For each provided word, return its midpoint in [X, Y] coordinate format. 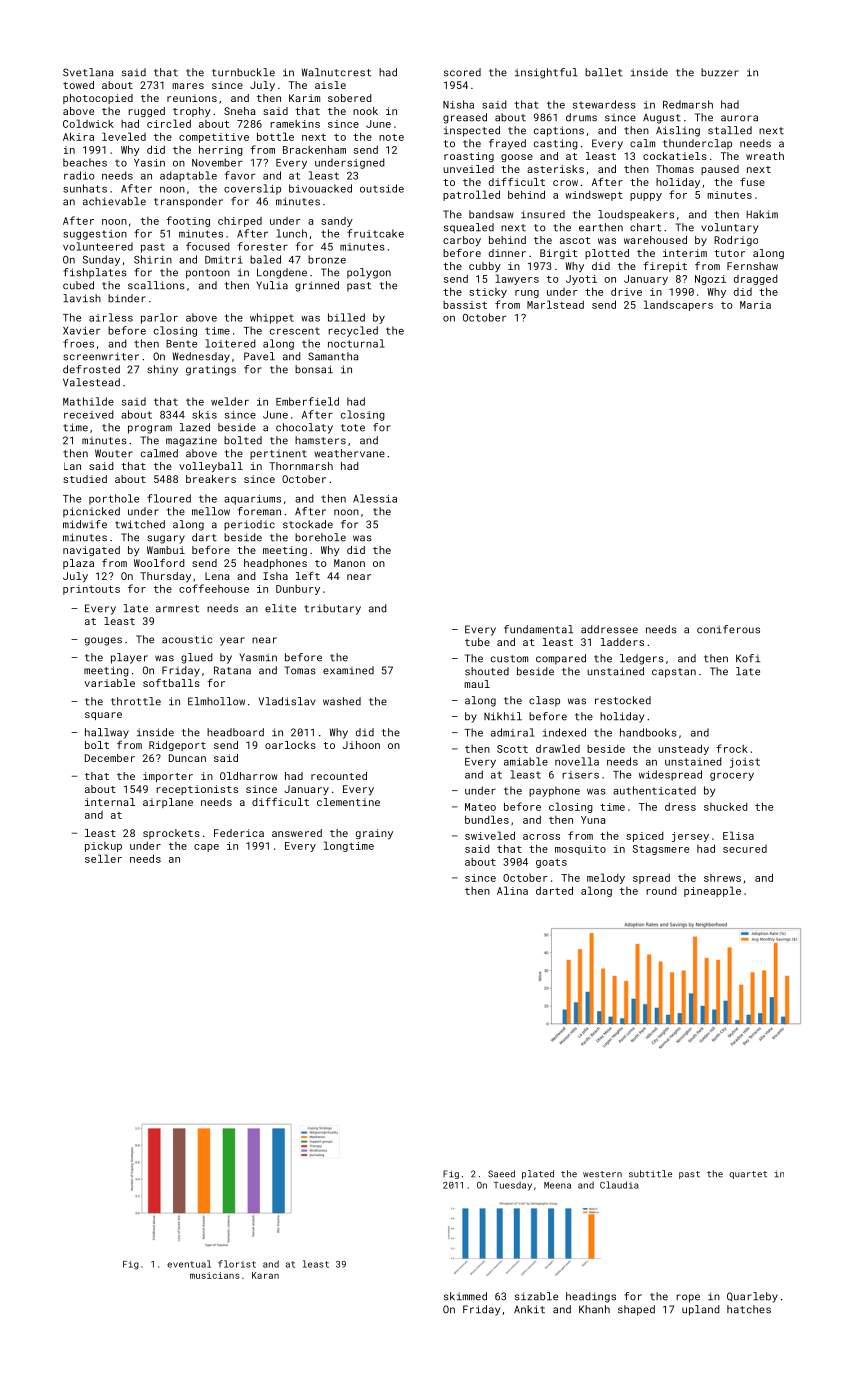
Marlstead [555, 304]
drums [581, 117]
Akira [78, 136]
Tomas [300, 670]
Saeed [501, 1174]
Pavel [259, 356]
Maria [755, 305]
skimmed [465, 1296]
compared [561, 659]
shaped [636, 1310]
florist [237, 1264]
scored [462, 72]
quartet [748, 1175]
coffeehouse [214, 588]
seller [103, 858]
